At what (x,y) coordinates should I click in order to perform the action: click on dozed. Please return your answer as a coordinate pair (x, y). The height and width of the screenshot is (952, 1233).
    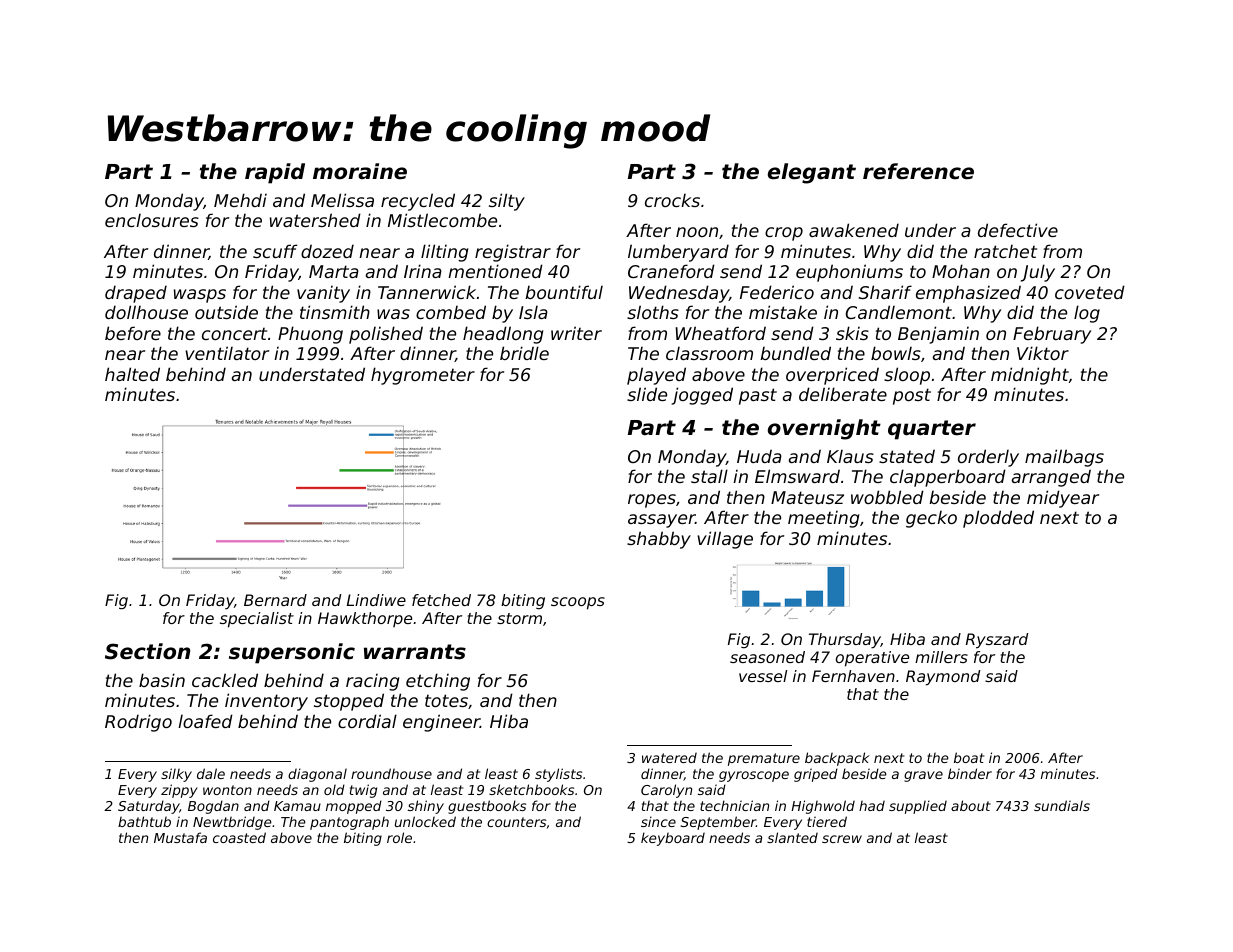
    Looking at the image, I should click on (327, 251).
